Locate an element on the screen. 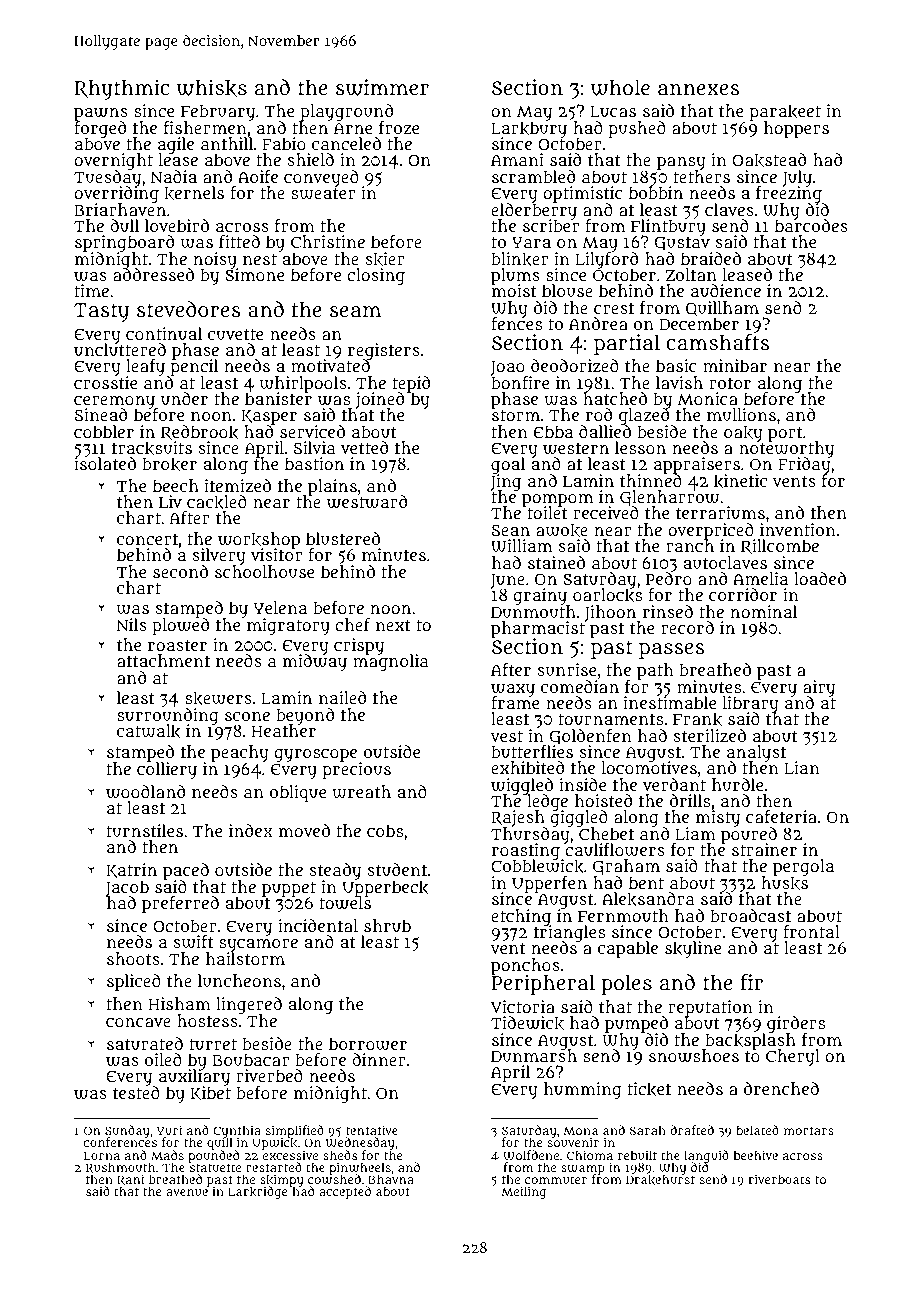 The width and height of the screenshot is (924, 1311). Friday is located at coordinates (804, 466).
